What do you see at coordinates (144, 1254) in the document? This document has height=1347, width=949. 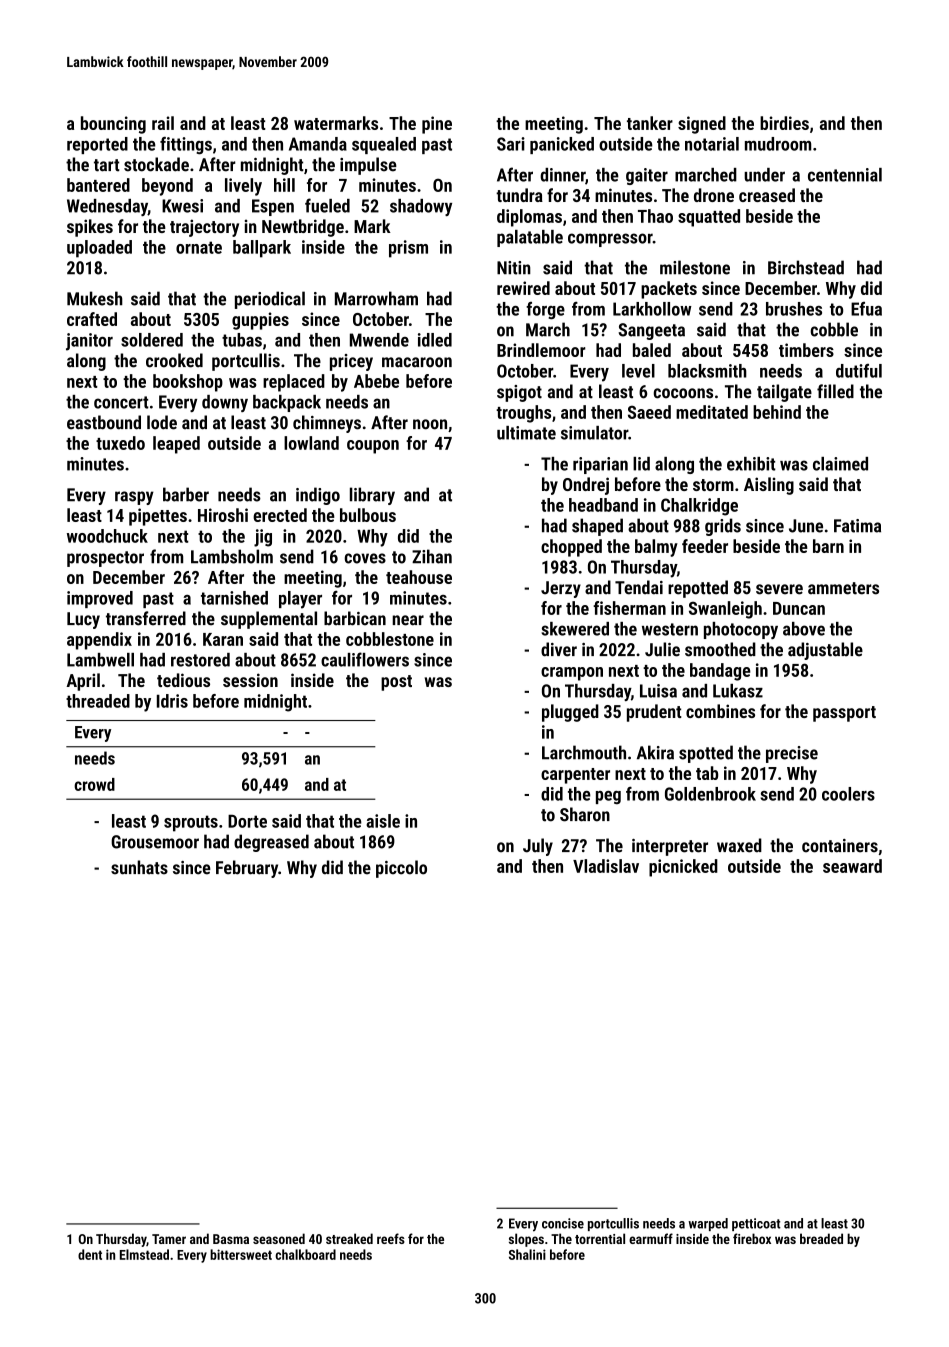 I see `Elmstead` at bounding box center [144, 1254].
